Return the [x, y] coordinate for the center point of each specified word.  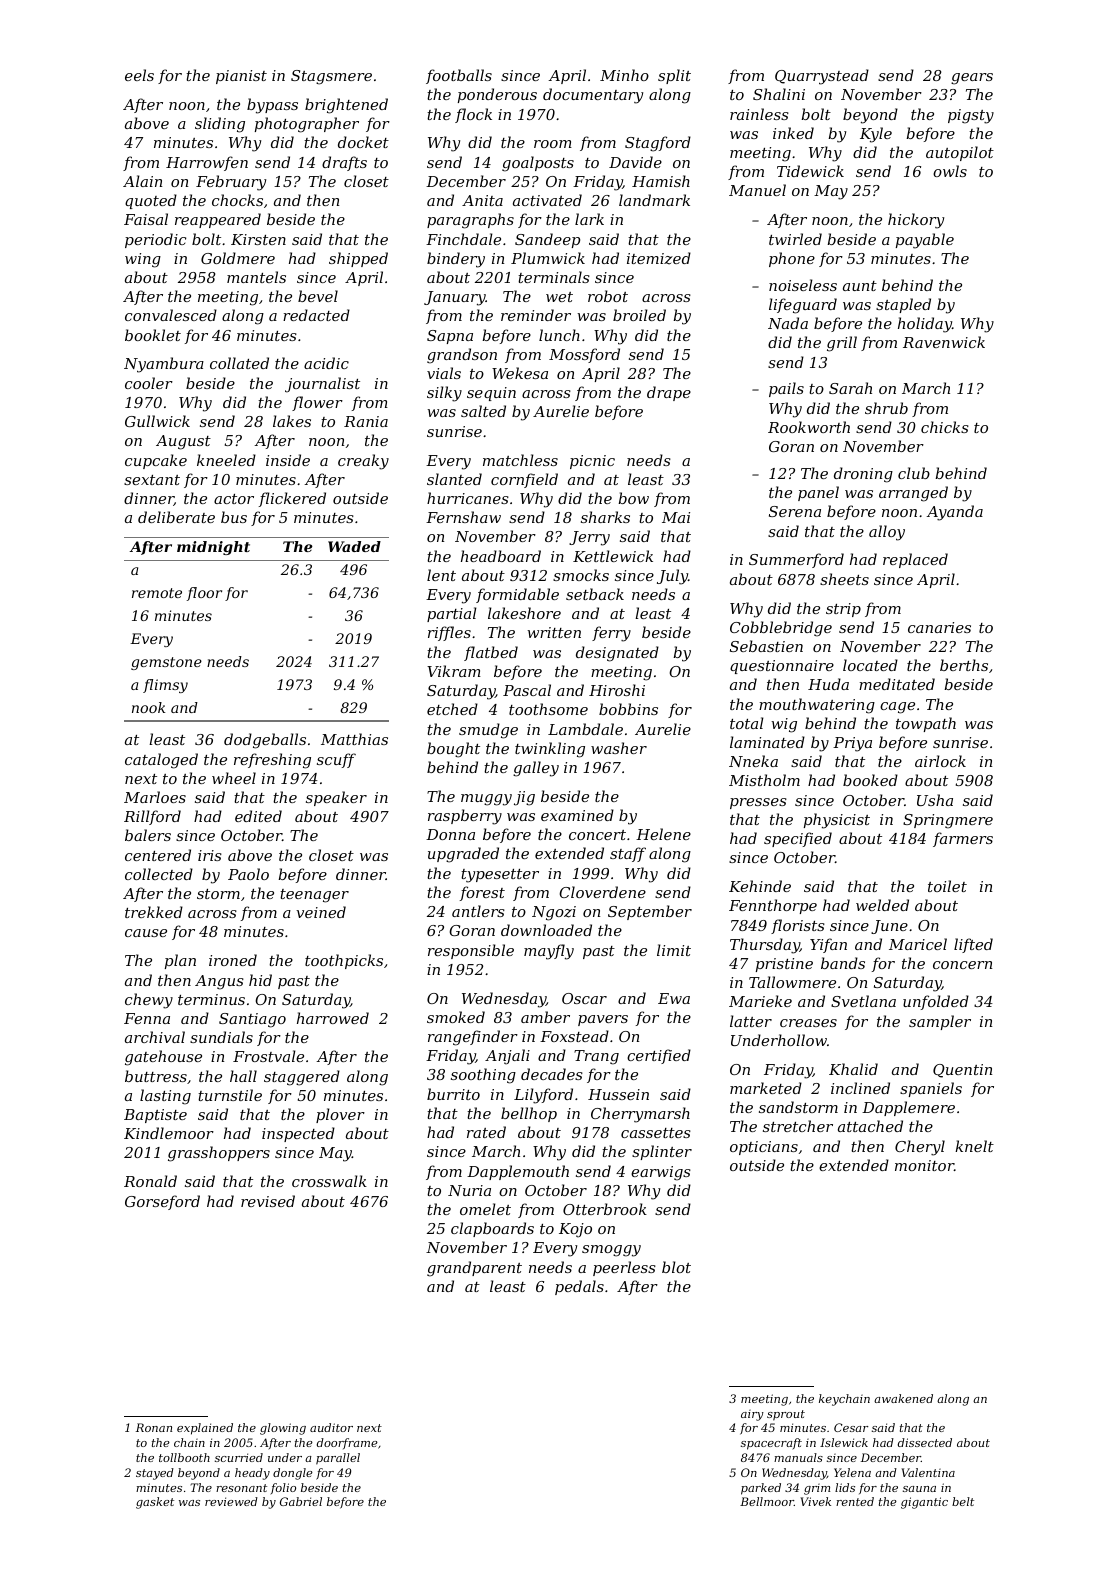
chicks [945, 427]
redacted [316, 315]
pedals [579, 1287]
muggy [486, 800]
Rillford [152, 817]
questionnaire [782, 667]
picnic [592, 462]
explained [205, 1429]
